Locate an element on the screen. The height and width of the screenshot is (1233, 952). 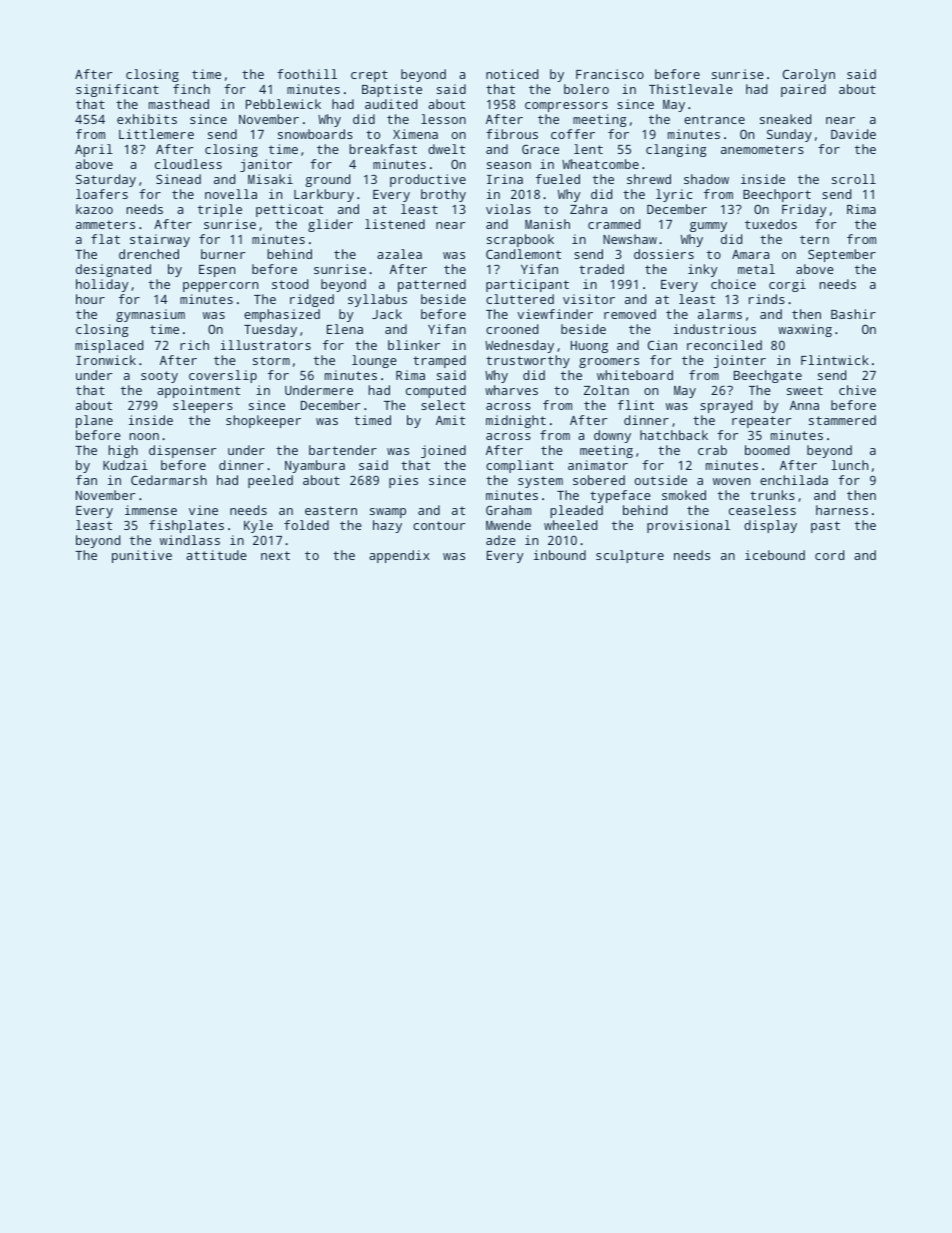
cord is located at coordinates (829, 555).
